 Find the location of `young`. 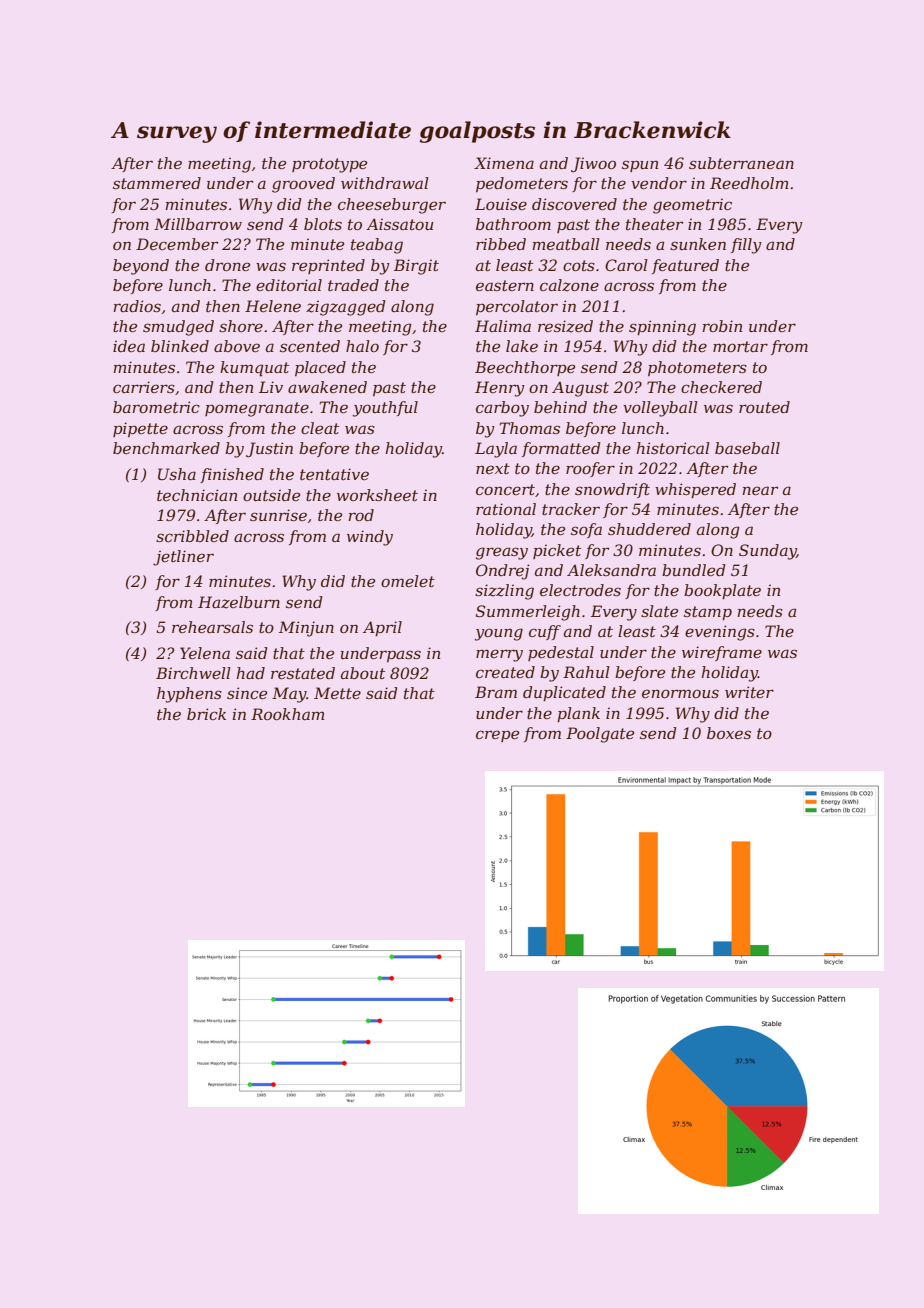

young is located at coordinates (499, 634).
